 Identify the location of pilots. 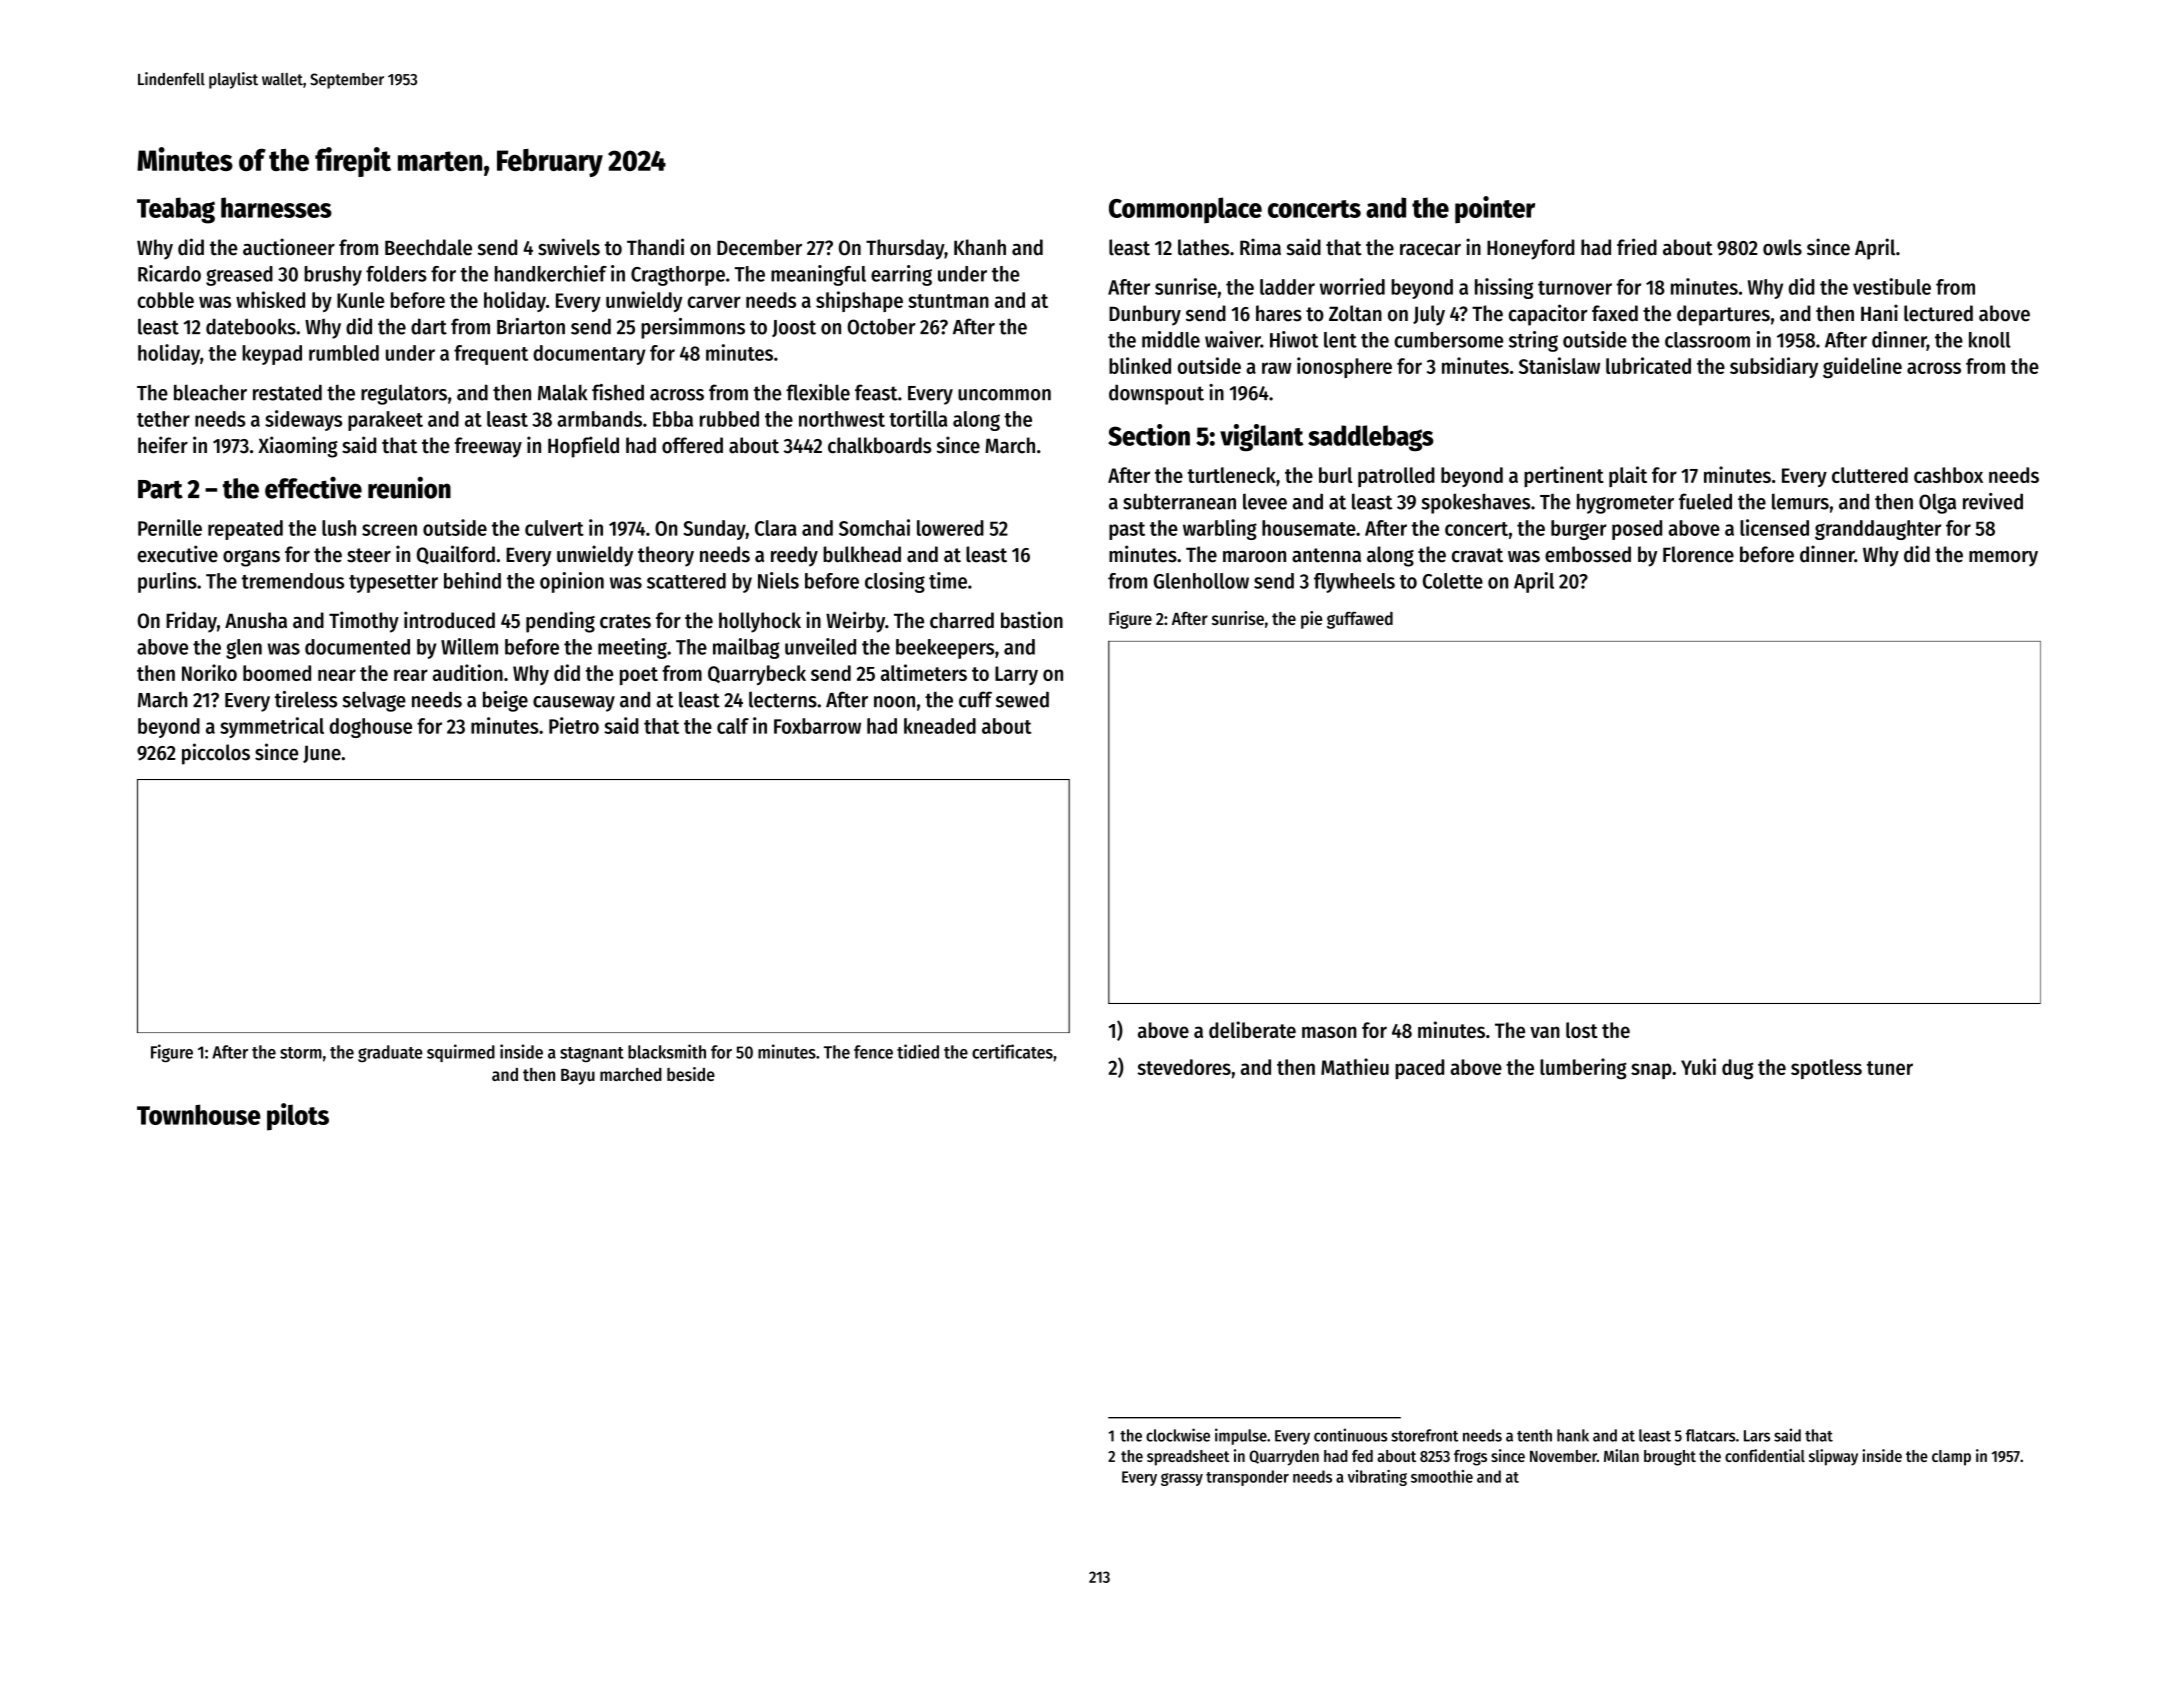
(298, 1117).
